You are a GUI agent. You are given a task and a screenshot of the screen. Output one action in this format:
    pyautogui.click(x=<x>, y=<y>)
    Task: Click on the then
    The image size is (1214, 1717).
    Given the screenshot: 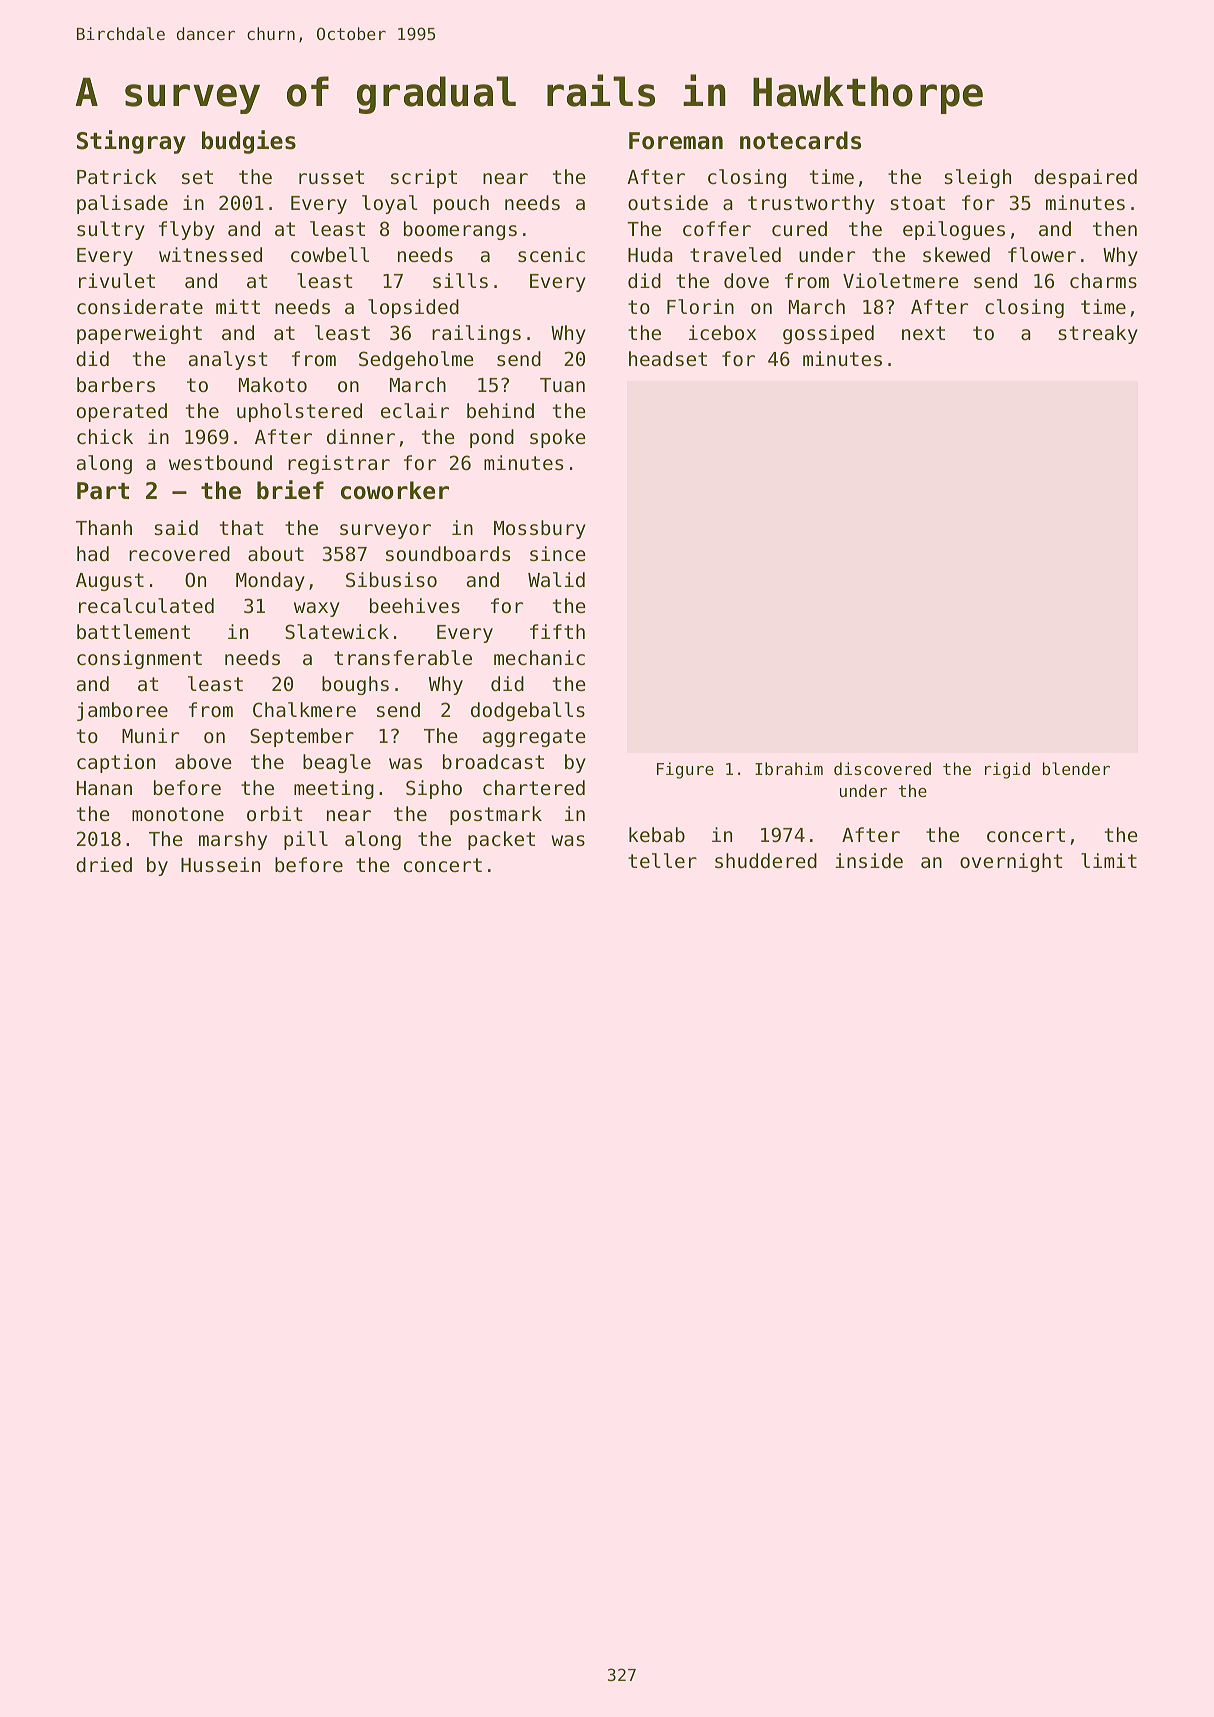 What is the action you would take?
    pyautogui.click(x=1115, y=228)
